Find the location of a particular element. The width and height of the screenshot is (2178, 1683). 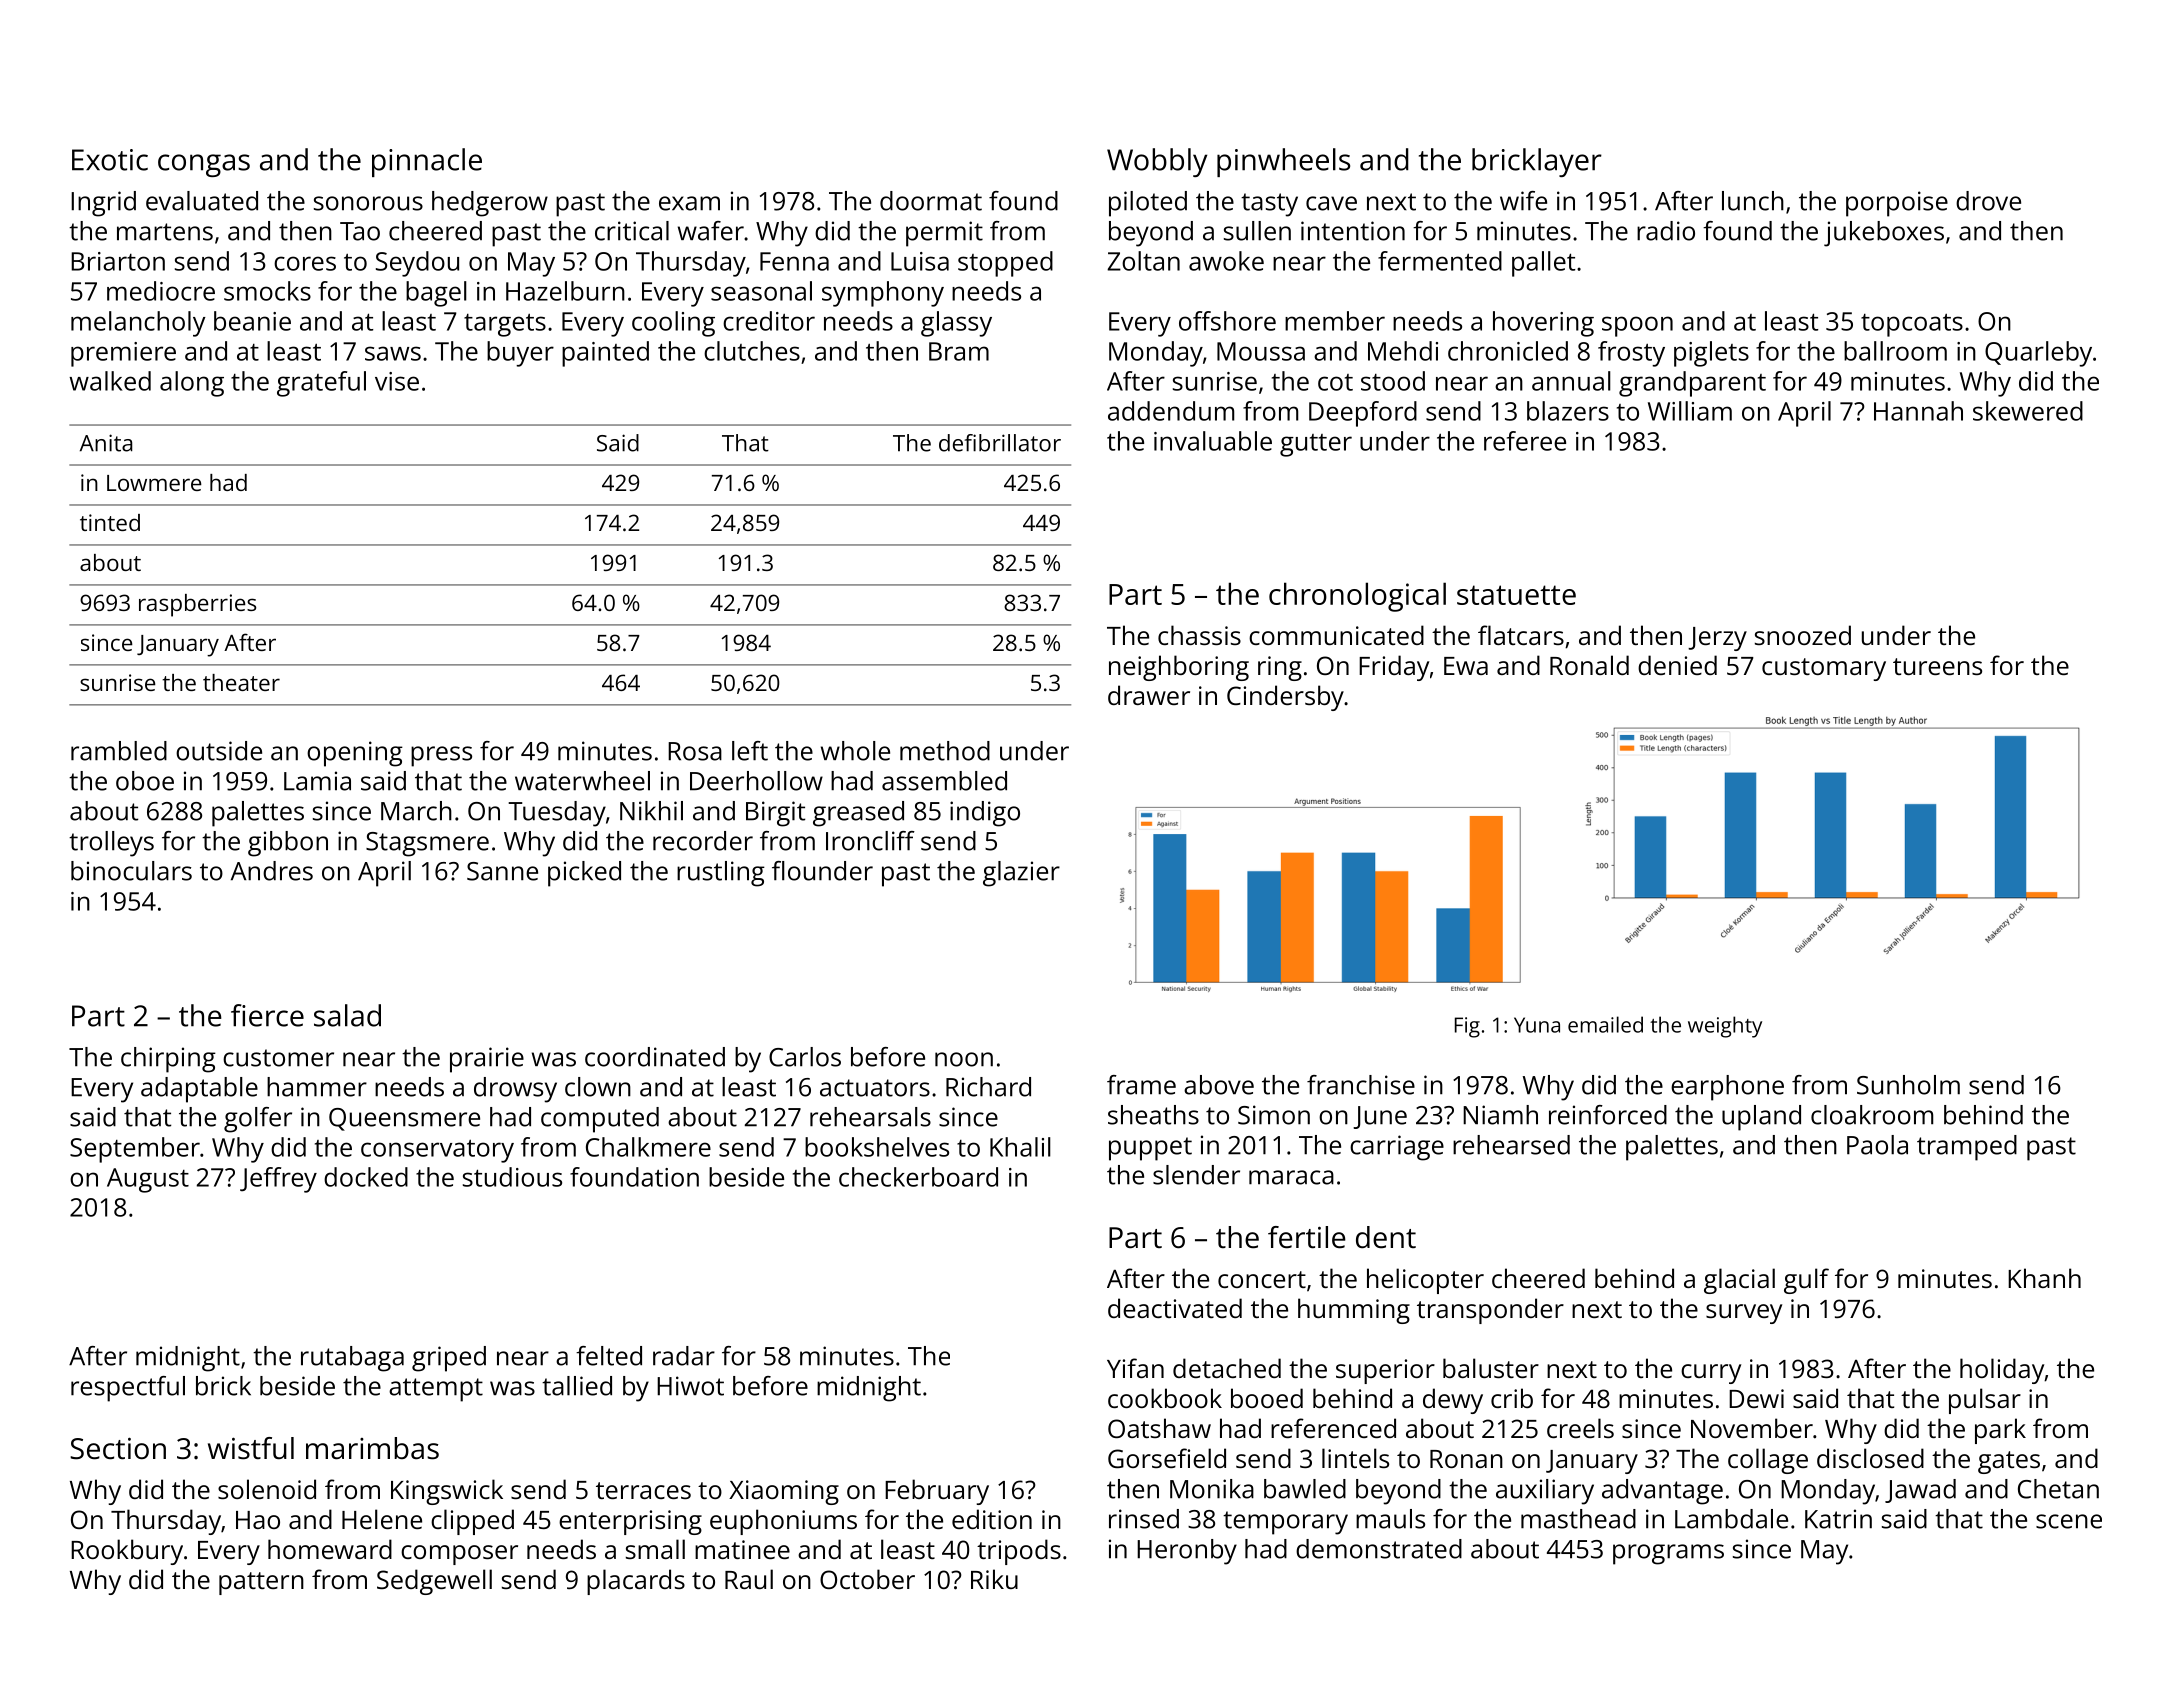

vise is located at coordinates (397, 381).
